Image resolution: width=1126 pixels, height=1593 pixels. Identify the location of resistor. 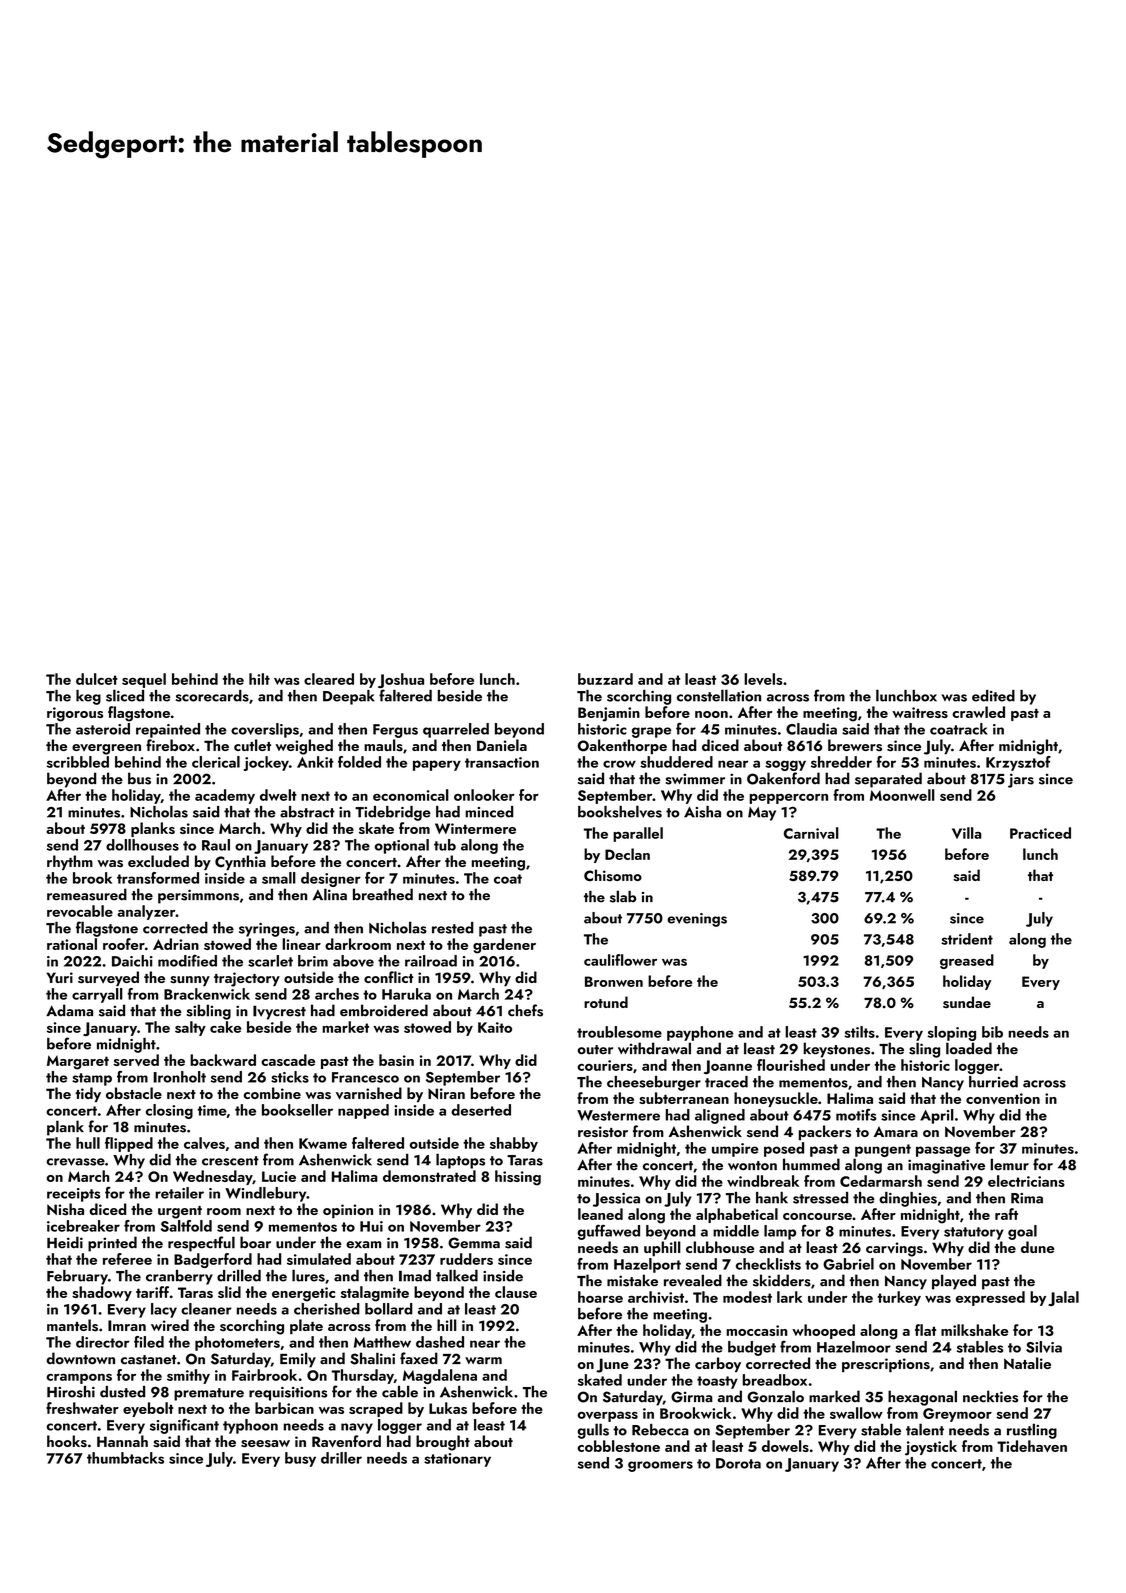
(603, 1132).
